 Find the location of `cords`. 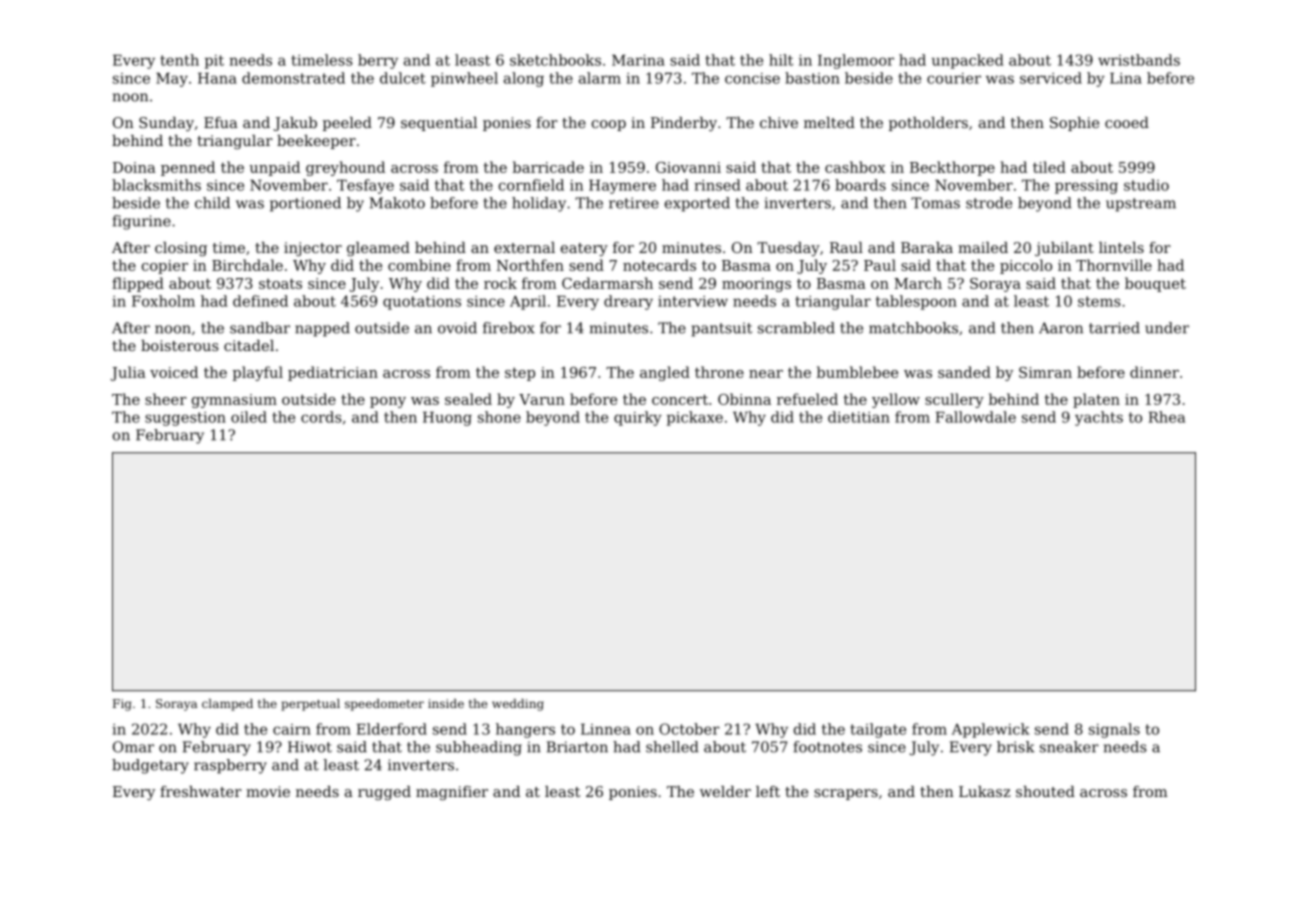

cords is located at coordinates (321, 417).
